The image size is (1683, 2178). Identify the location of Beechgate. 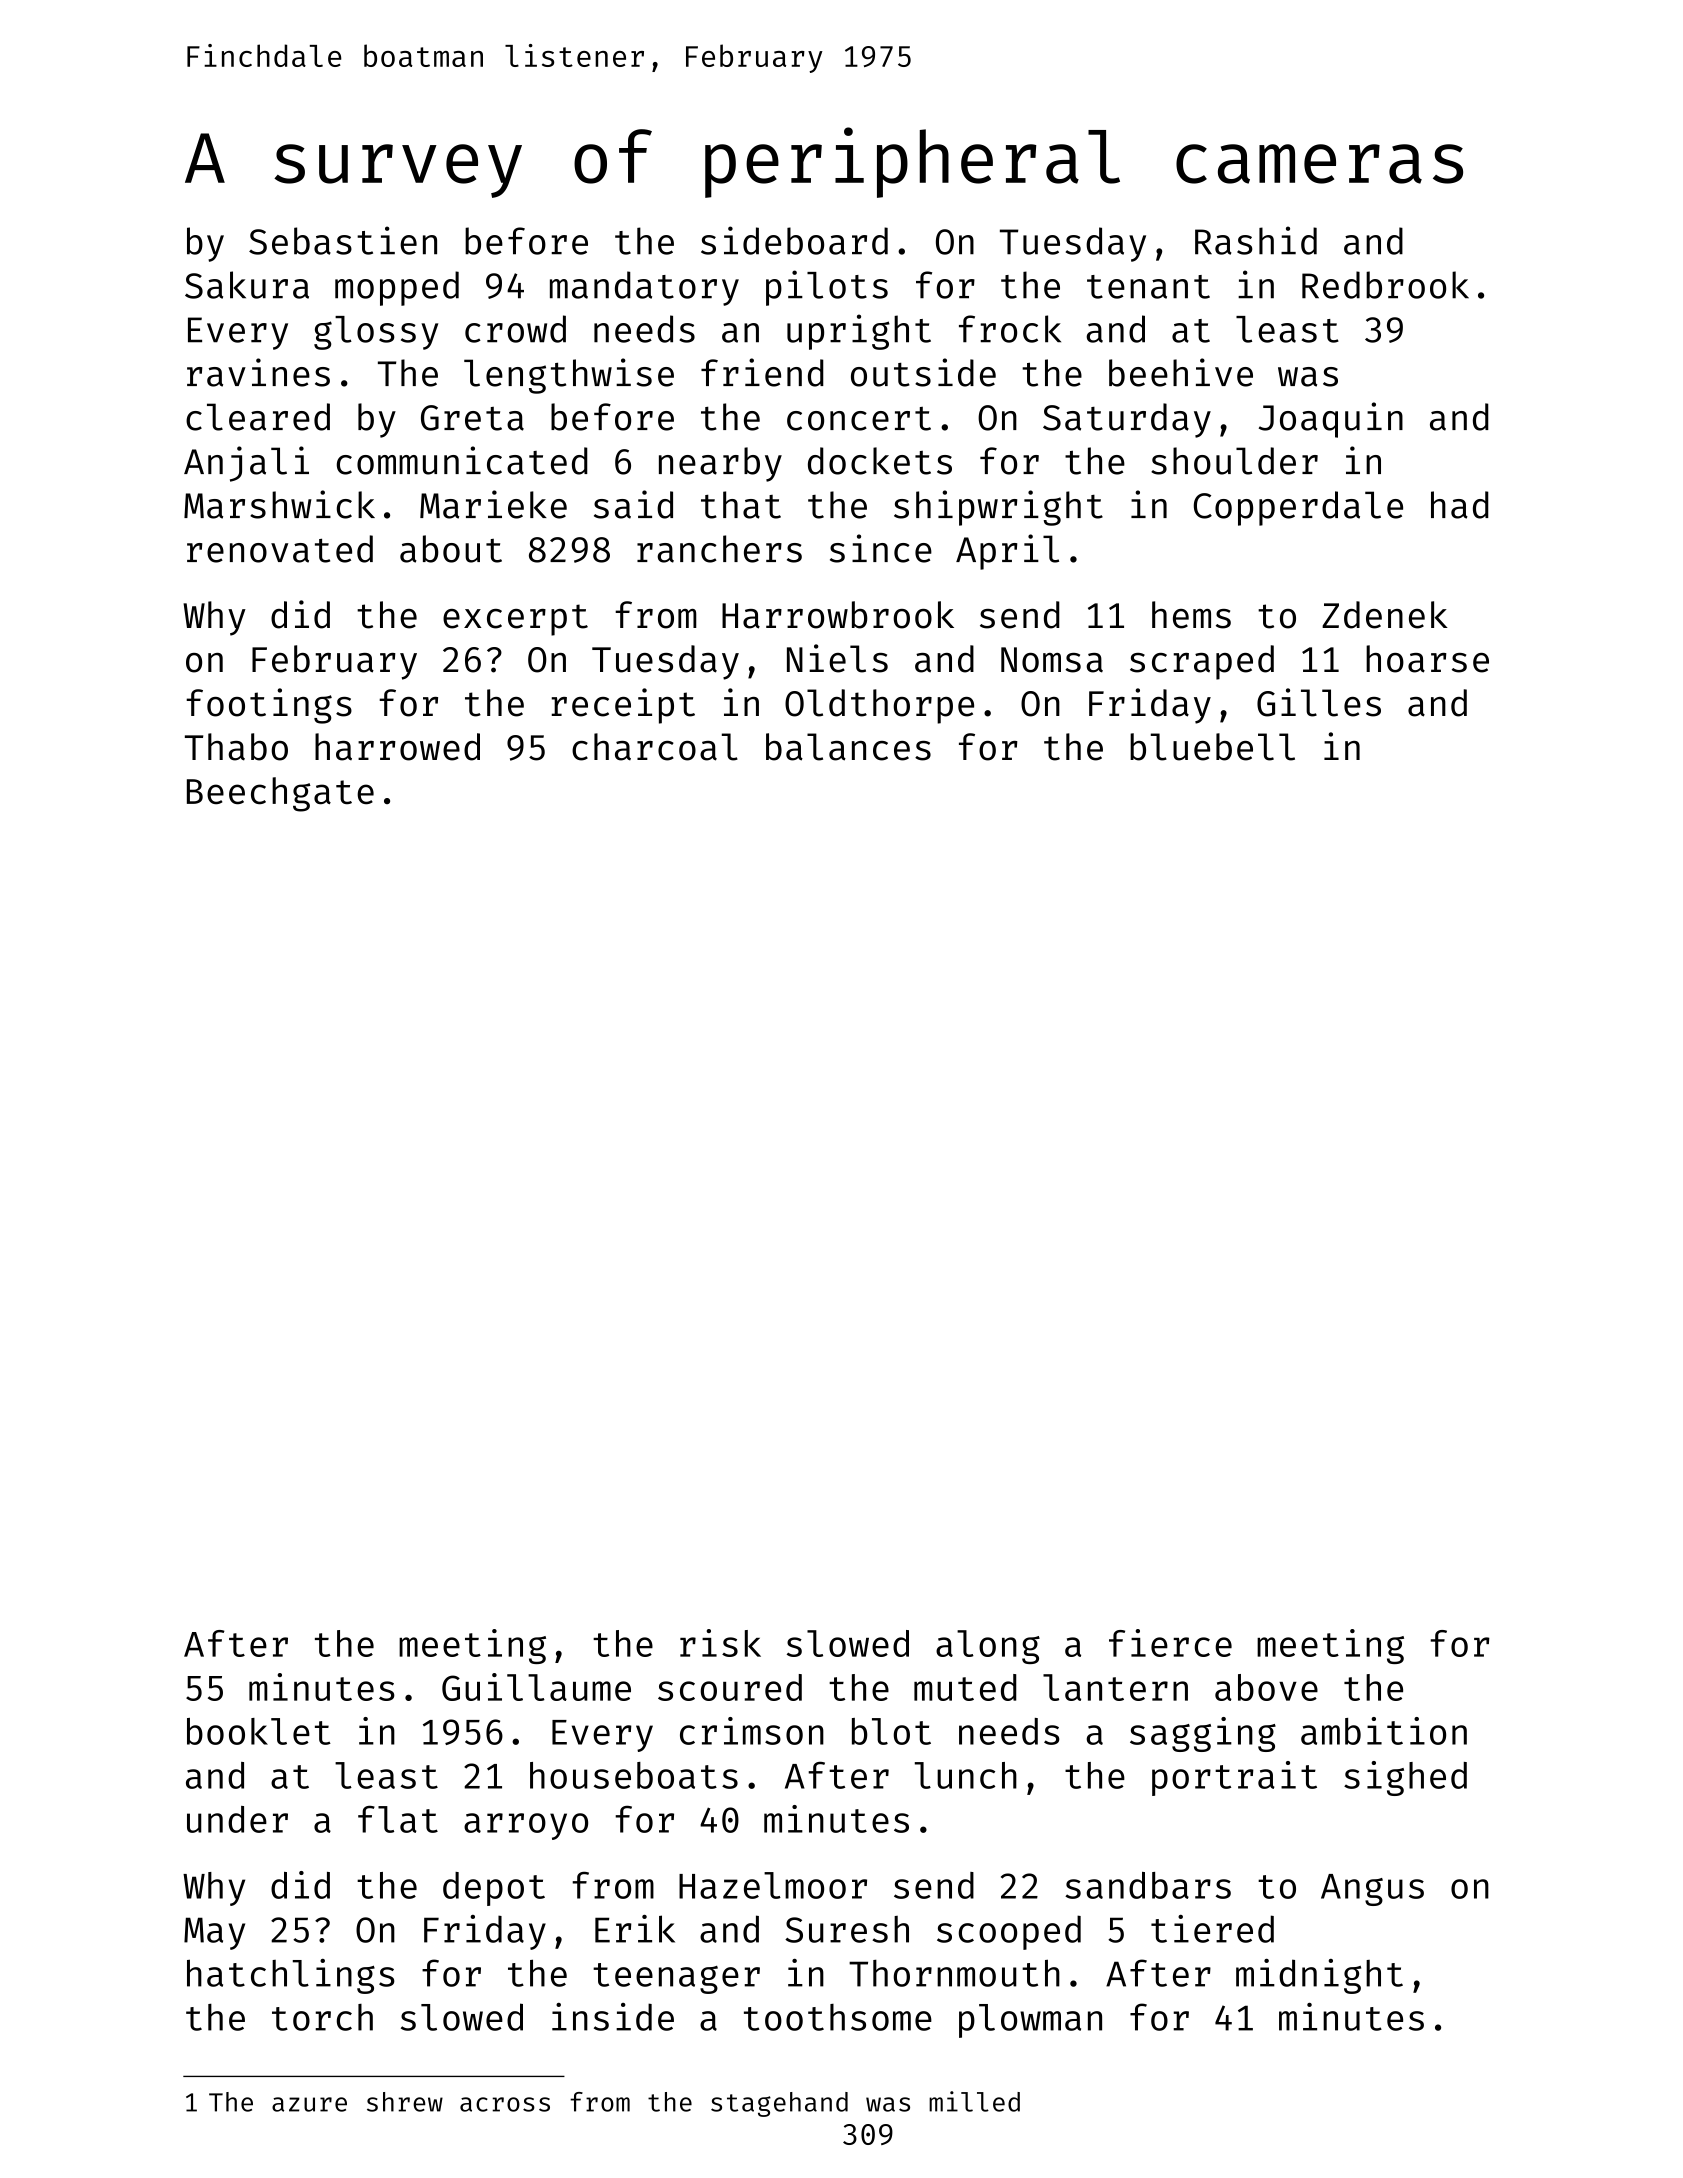
(280, 794).
